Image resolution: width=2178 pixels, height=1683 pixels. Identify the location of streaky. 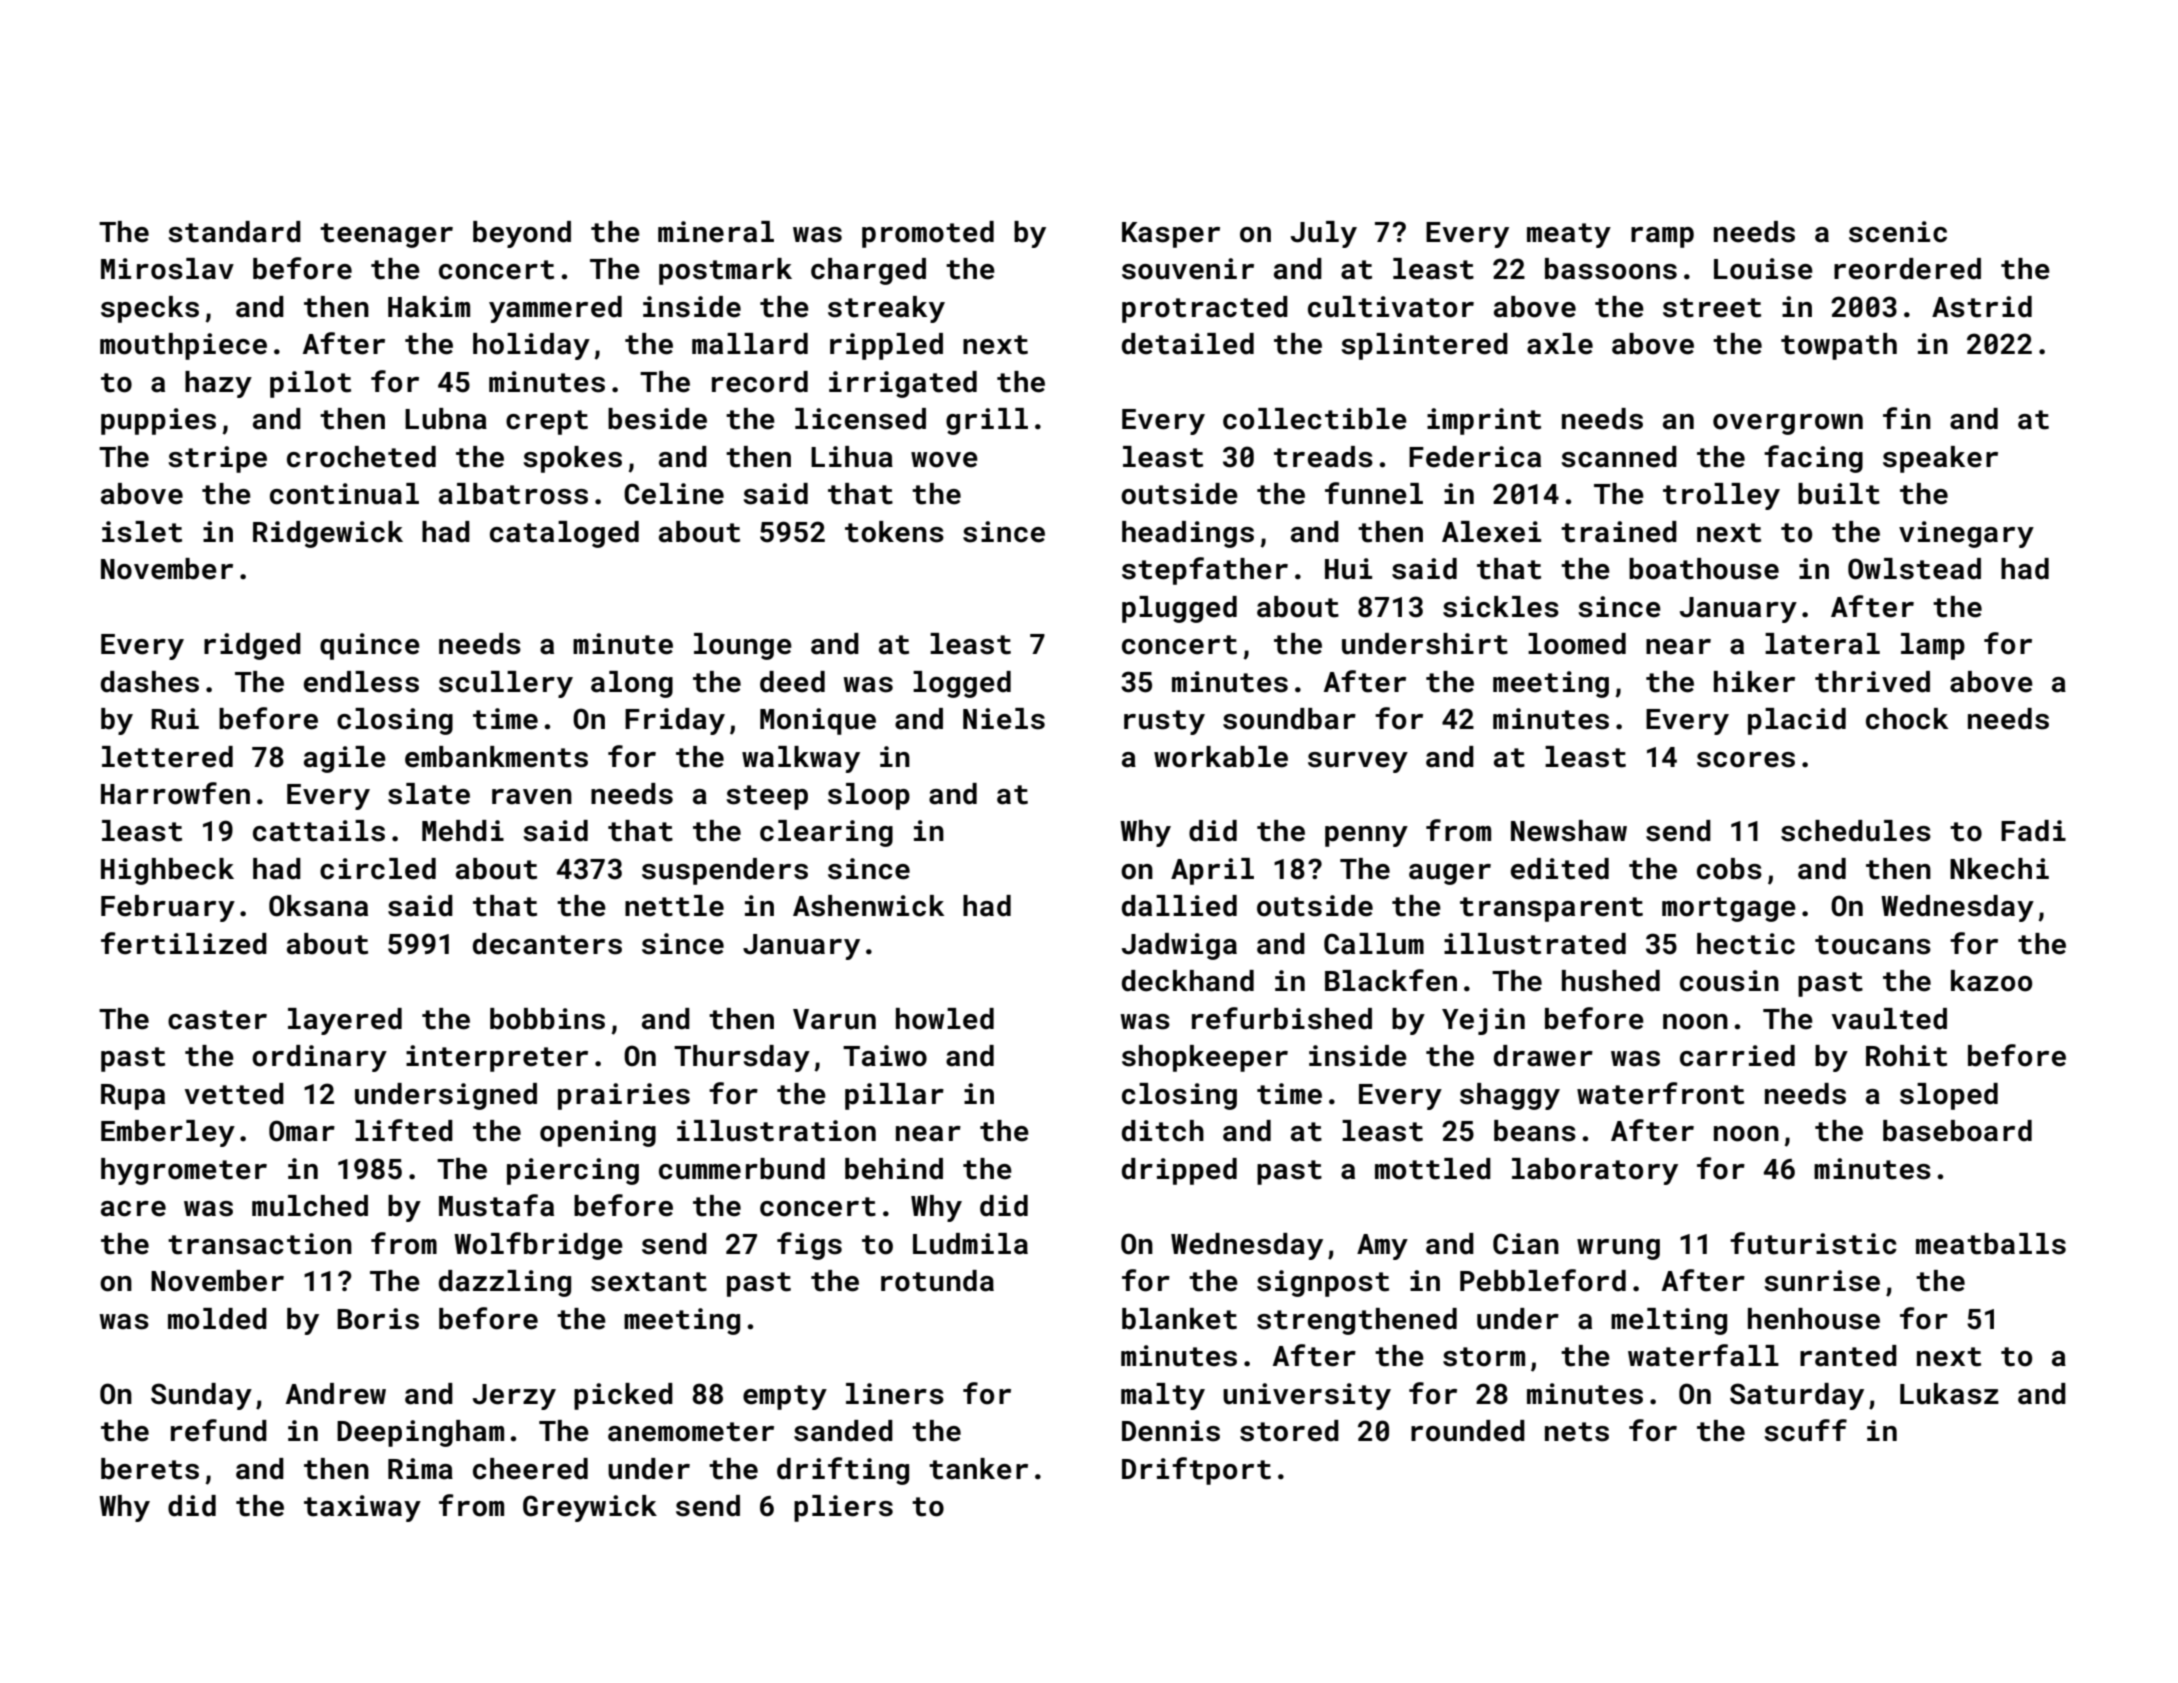
(886, 309).
